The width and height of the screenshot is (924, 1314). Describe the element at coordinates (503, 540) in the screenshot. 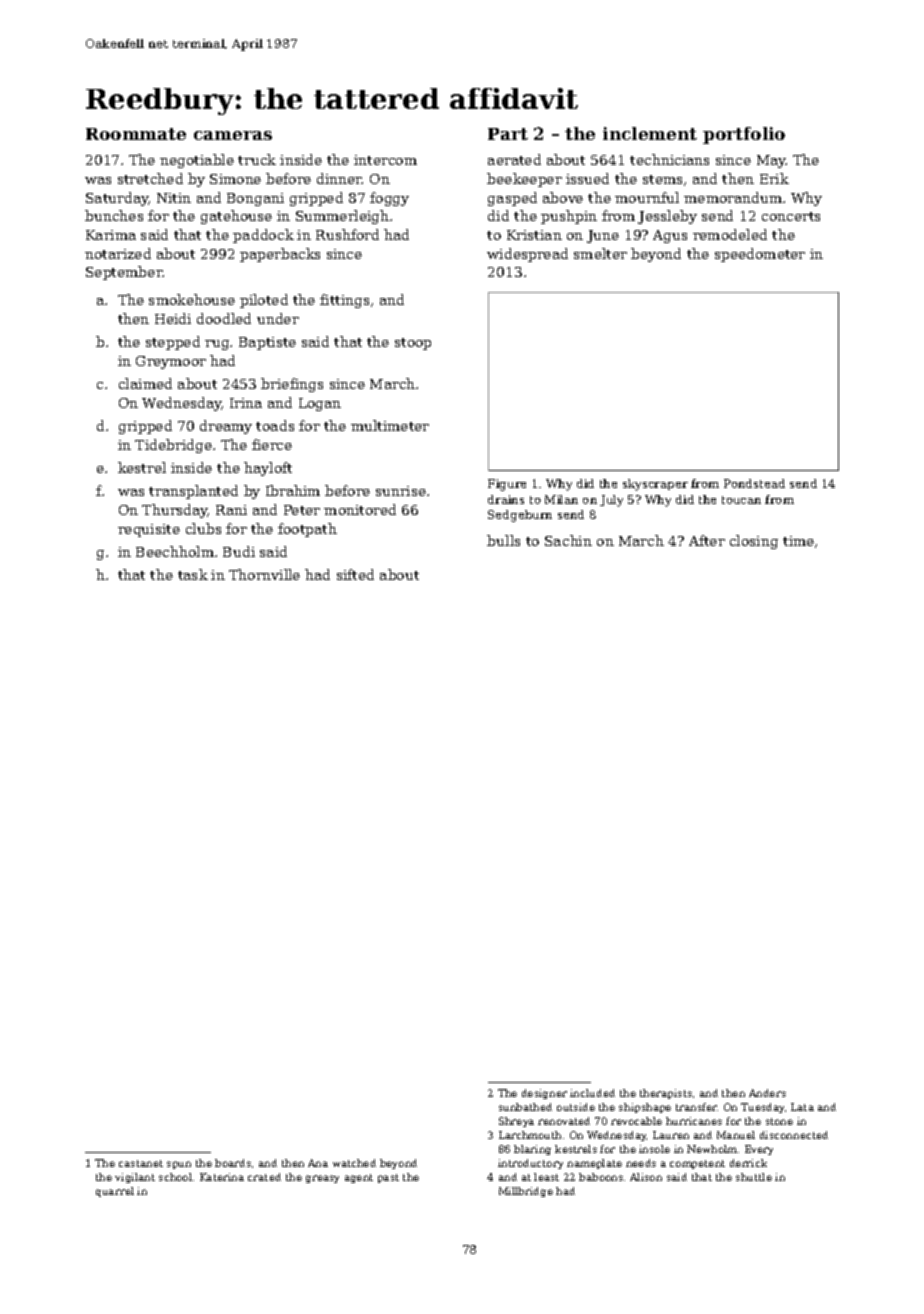

I see `bulls` at that location.
